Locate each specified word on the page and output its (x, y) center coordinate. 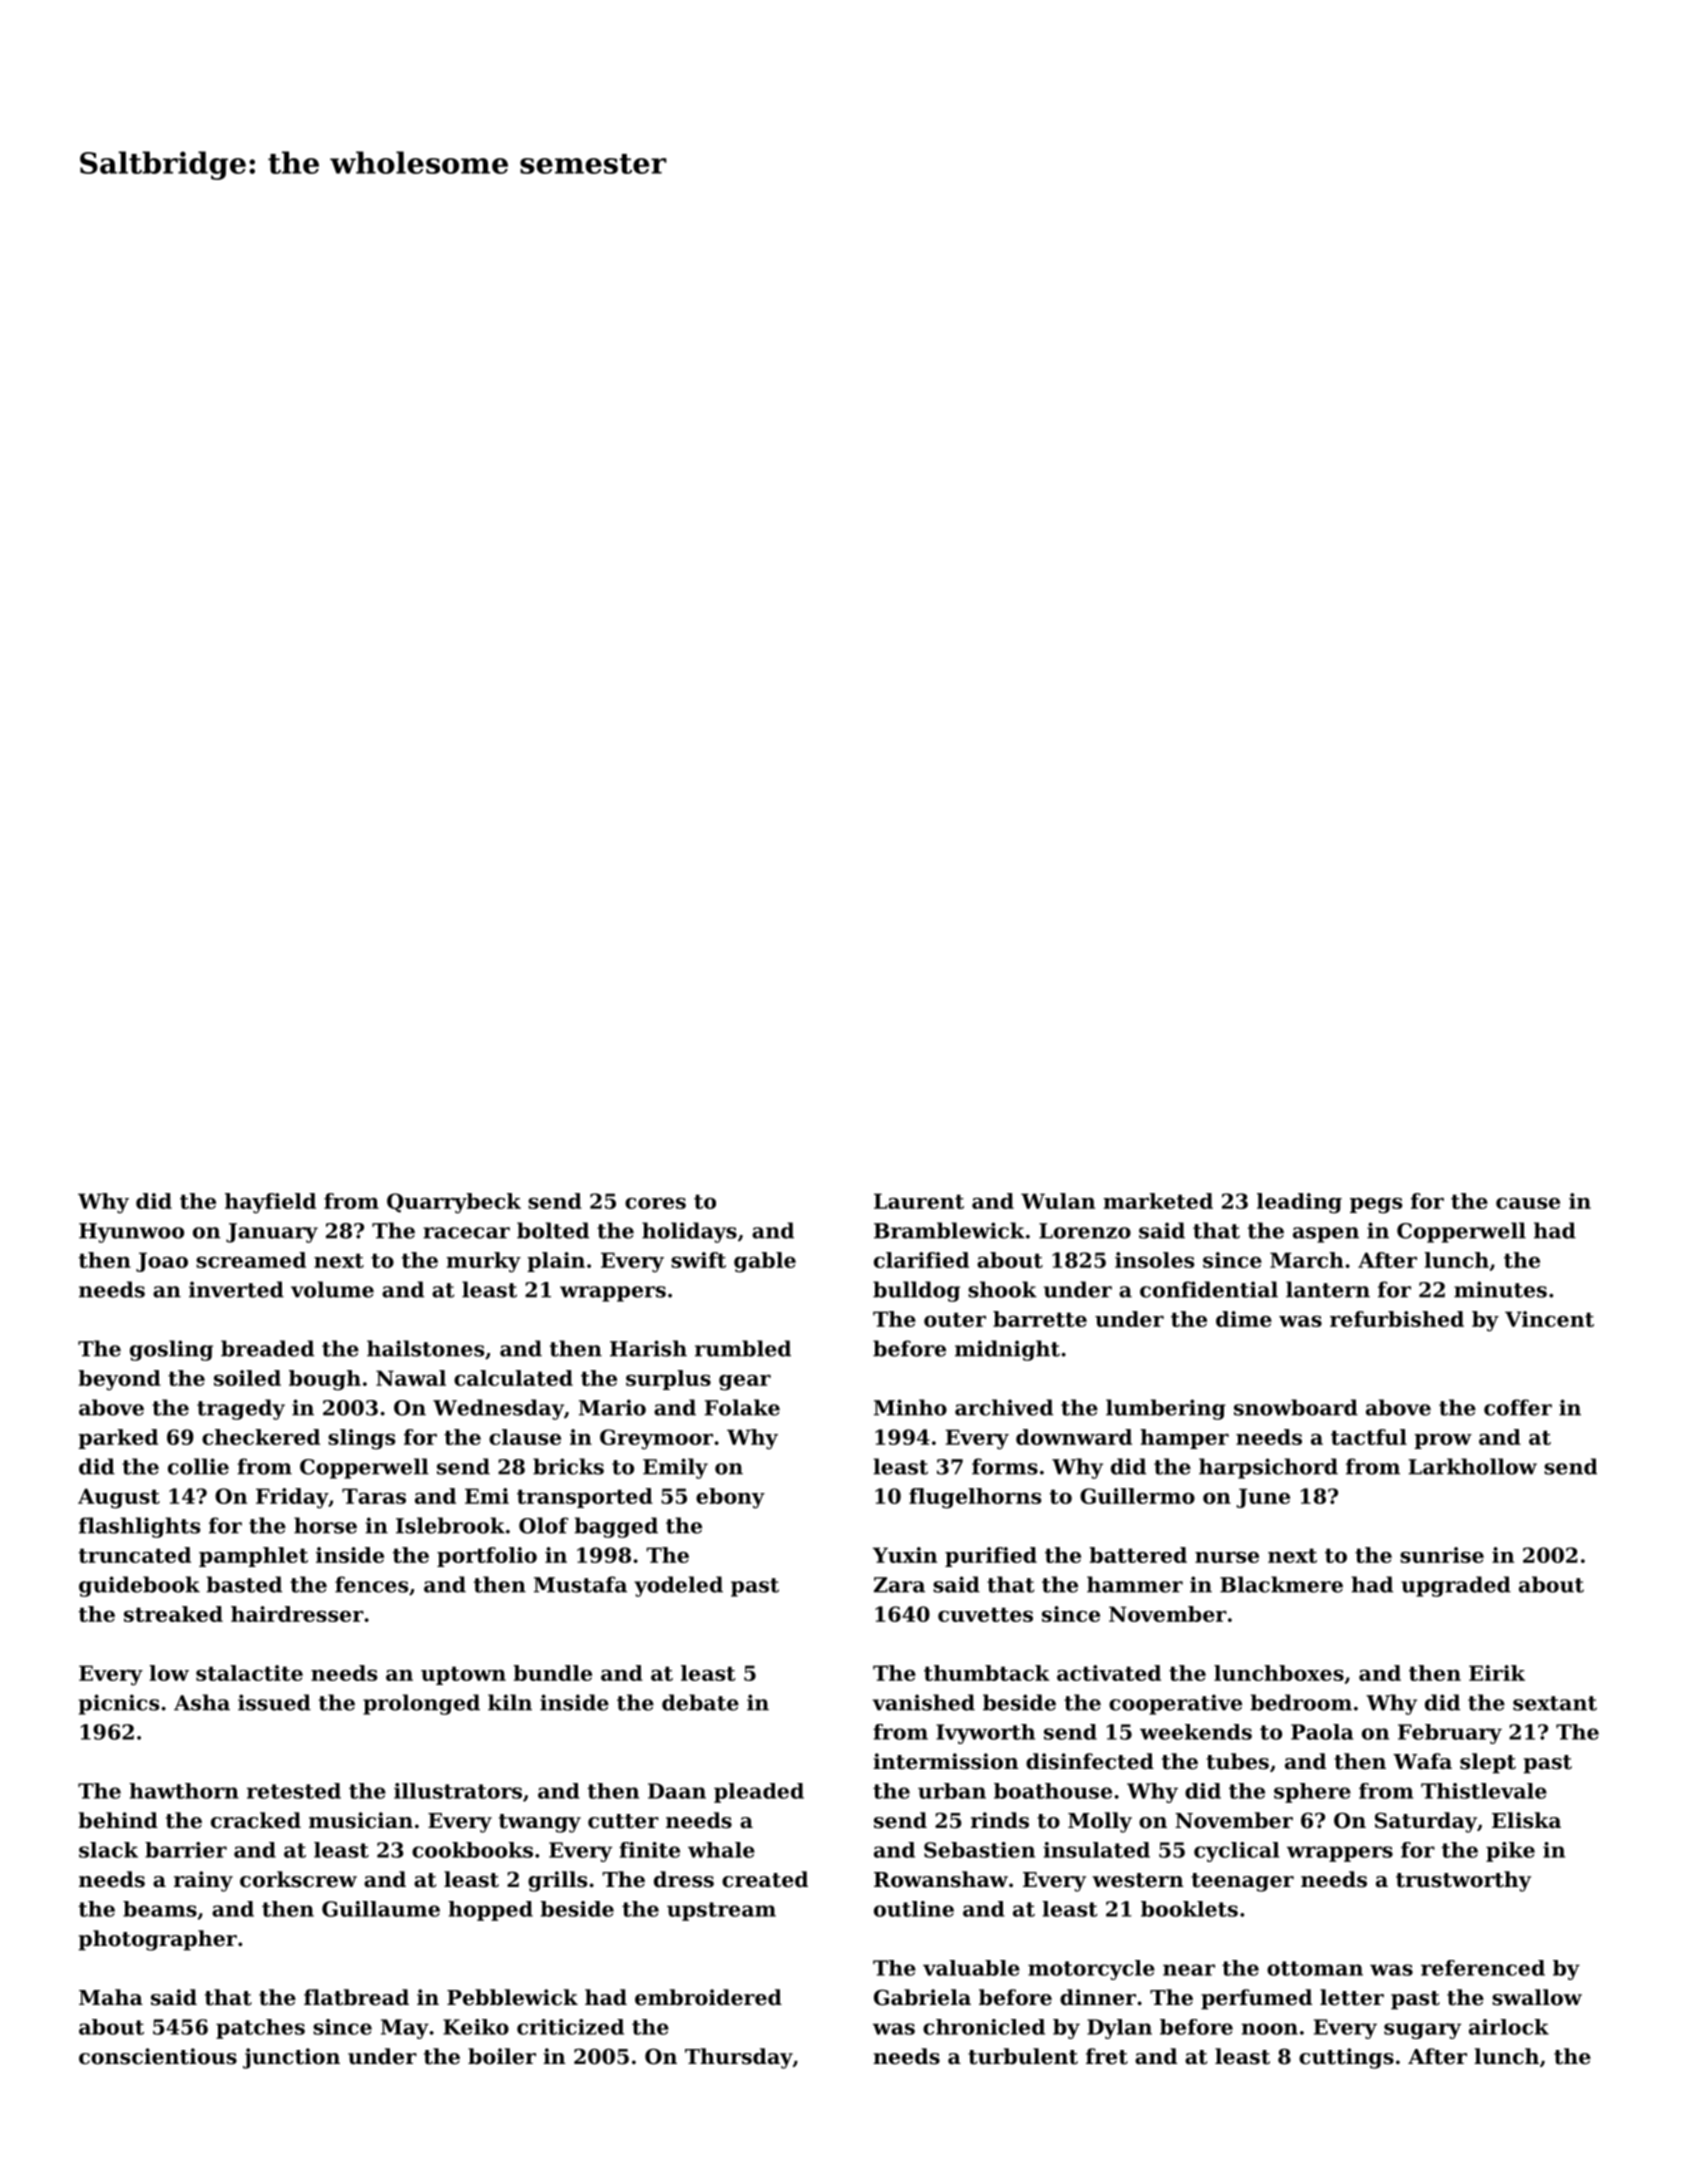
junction (291, 2058)
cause (1528, 1203)
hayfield (270, 1203)
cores (655, 1203)
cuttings (1346, 2058)
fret (1107, 2056)
